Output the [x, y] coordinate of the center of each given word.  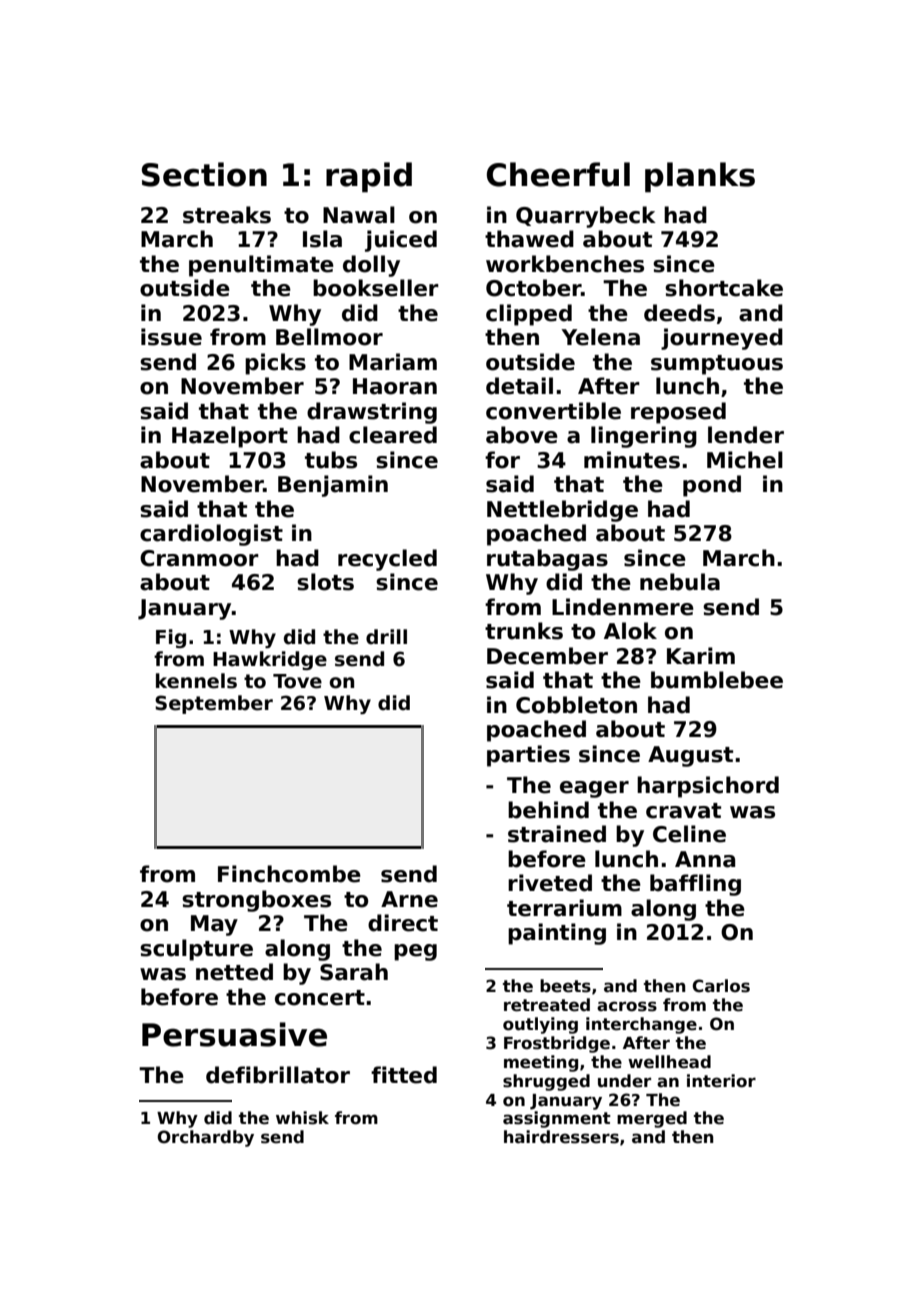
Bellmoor [329, 337]
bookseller [376, 288]
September [214, 704]
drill [386, 637]
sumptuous [717, 365]
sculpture [196, 950]
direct [403, 923]
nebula [680, 582]
